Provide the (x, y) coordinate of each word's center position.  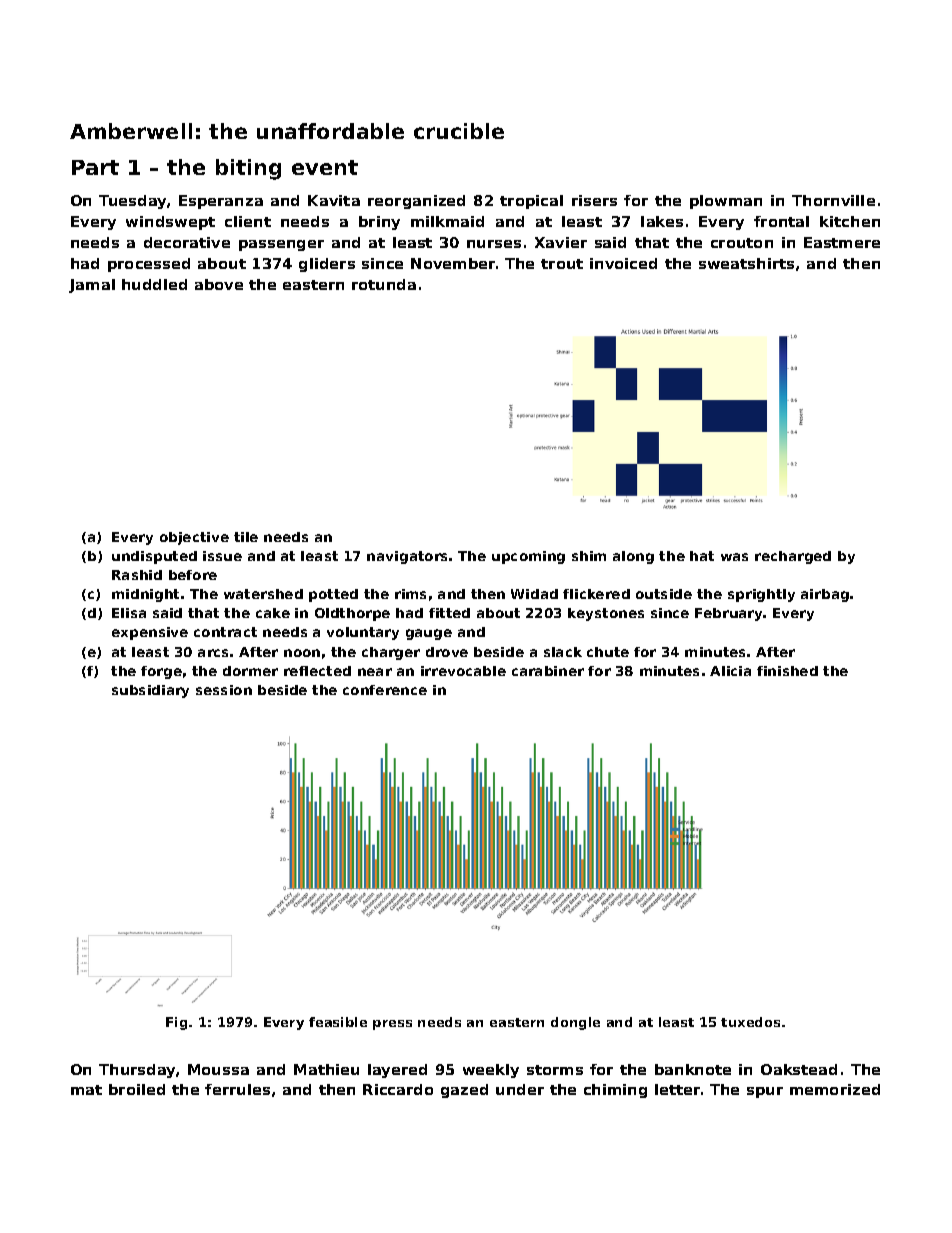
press (392, 1025)
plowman (726, 202)
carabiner (548, 671)
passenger (281, 245)
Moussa (218, 1069)
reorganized (416, 202)
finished (787, 671)
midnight (145, 595)
